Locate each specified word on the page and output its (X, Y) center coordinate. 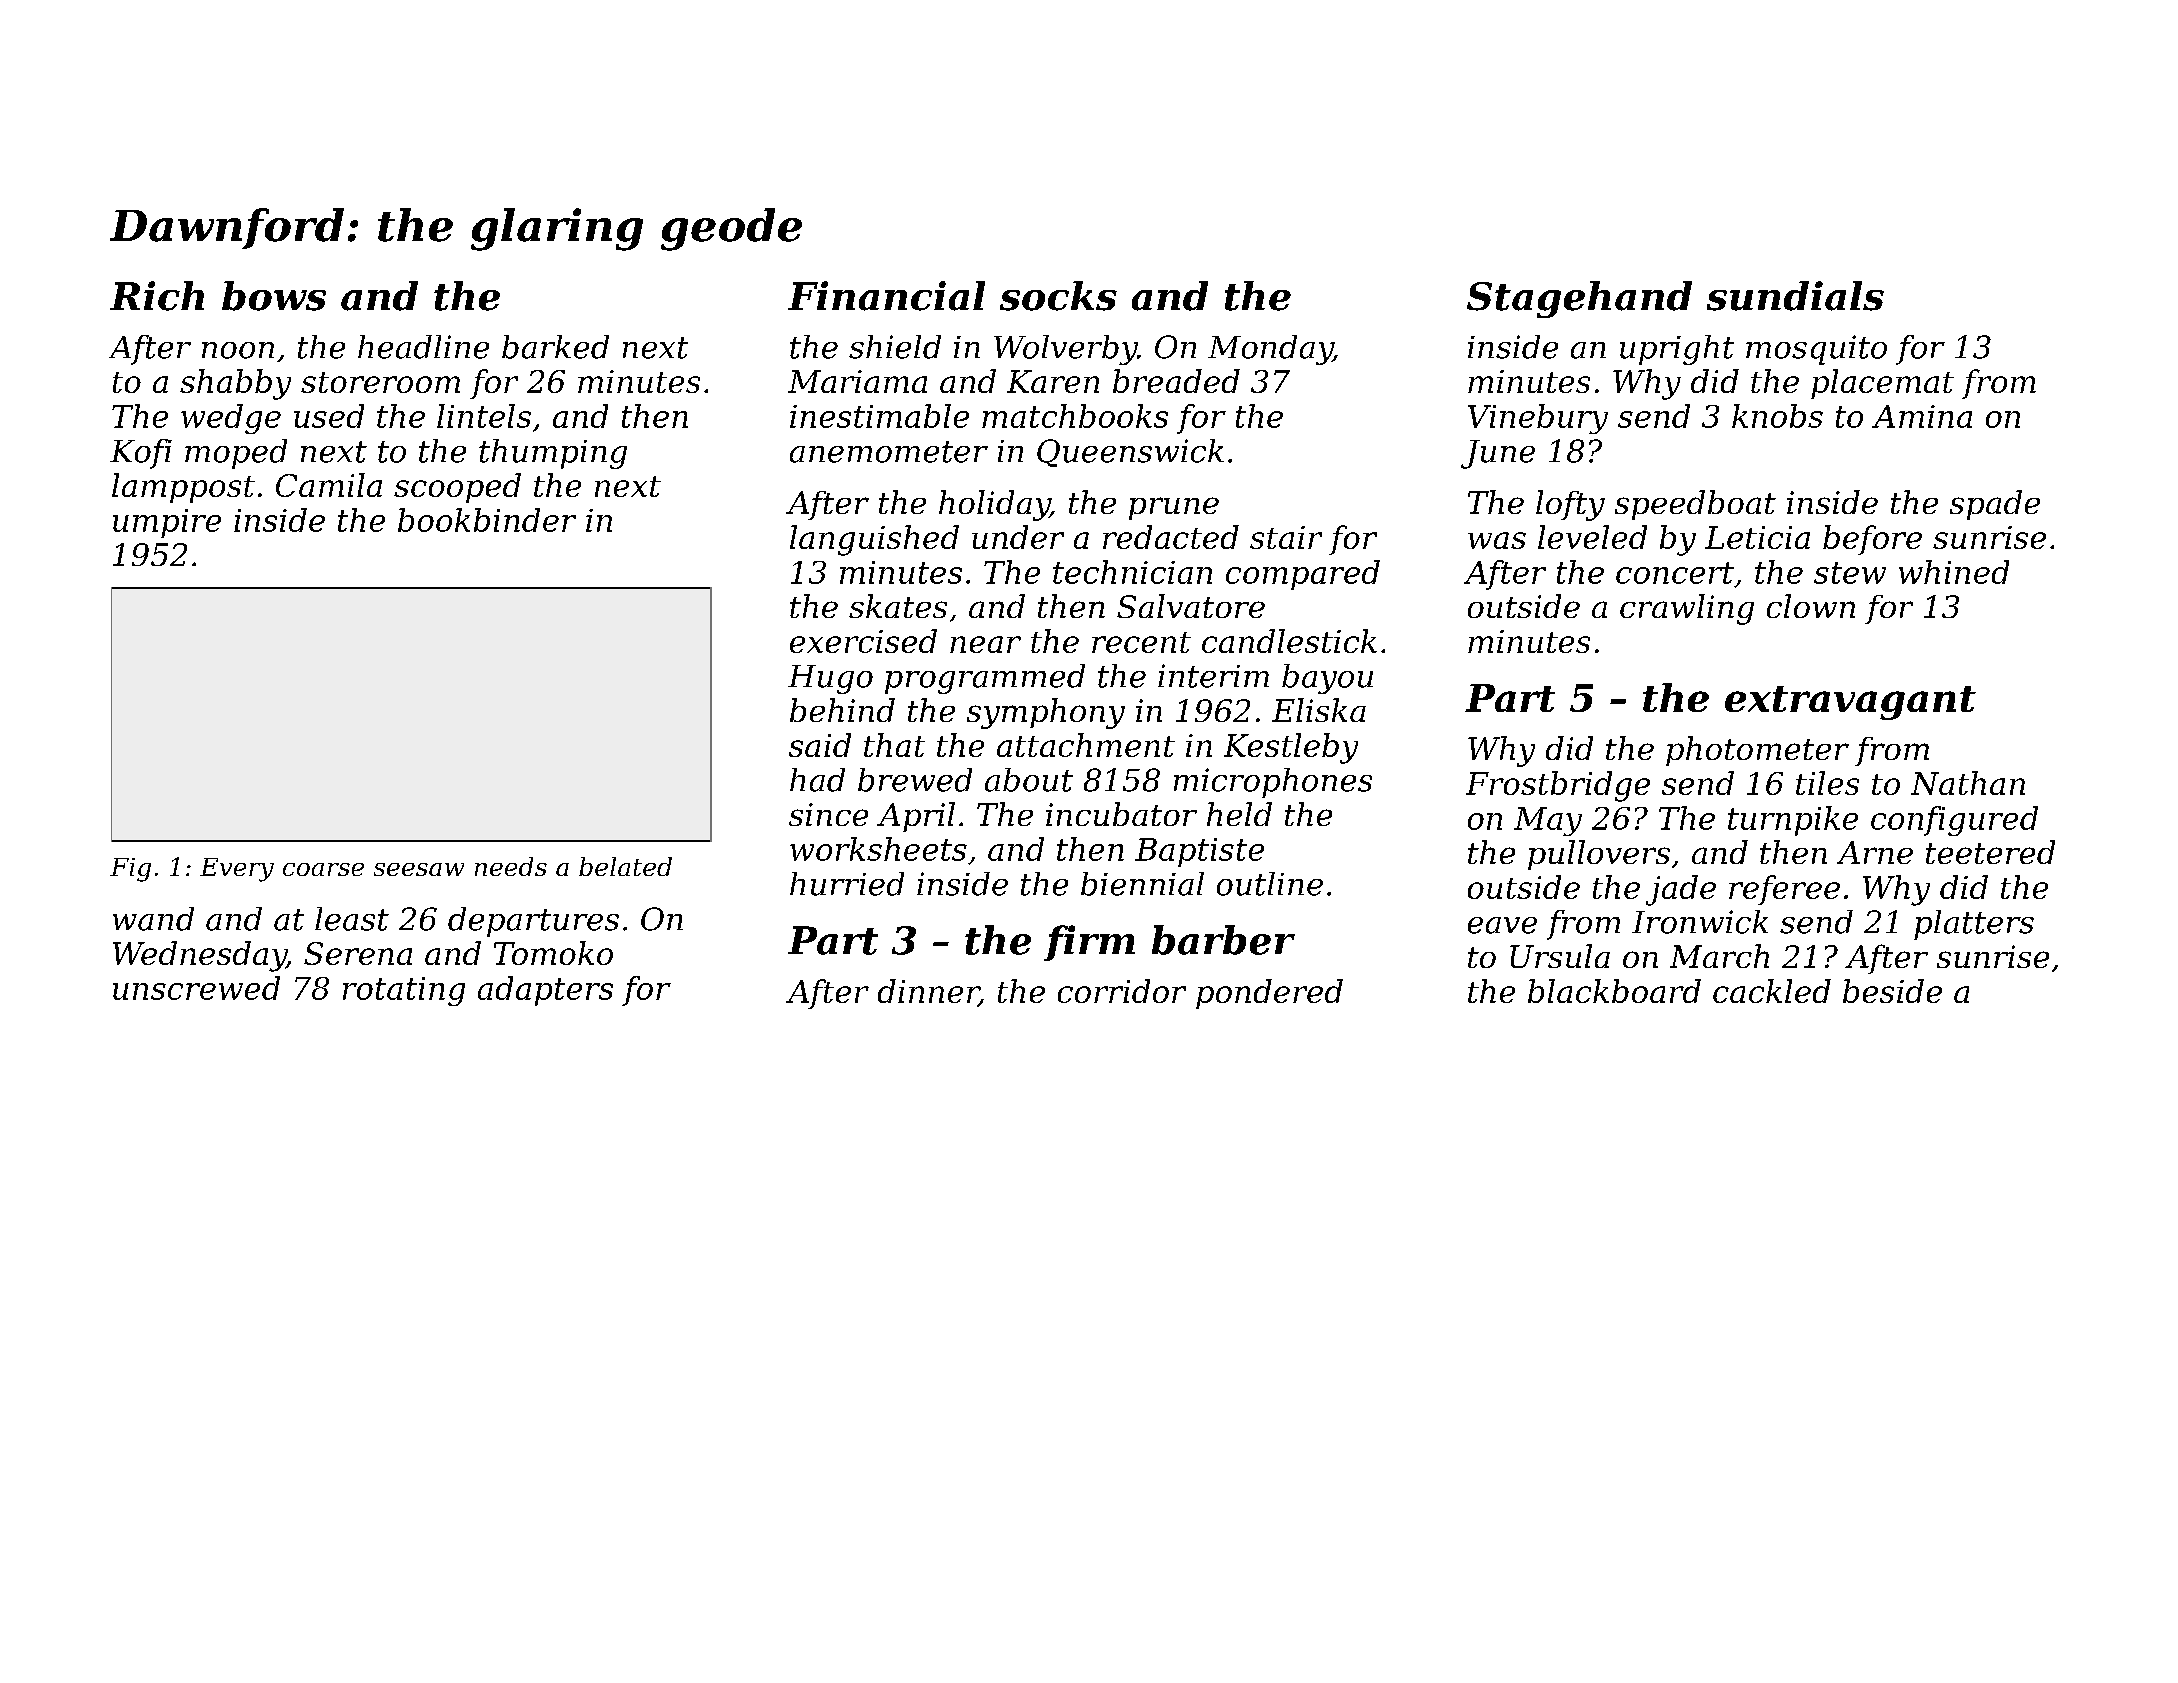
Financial (886, 296)
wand (153, 919)
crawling (1687, 609)
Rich (157, 296)
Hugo (830, 679)
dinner (928, 992)
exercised (863, 641)
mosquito (1816, 350)
